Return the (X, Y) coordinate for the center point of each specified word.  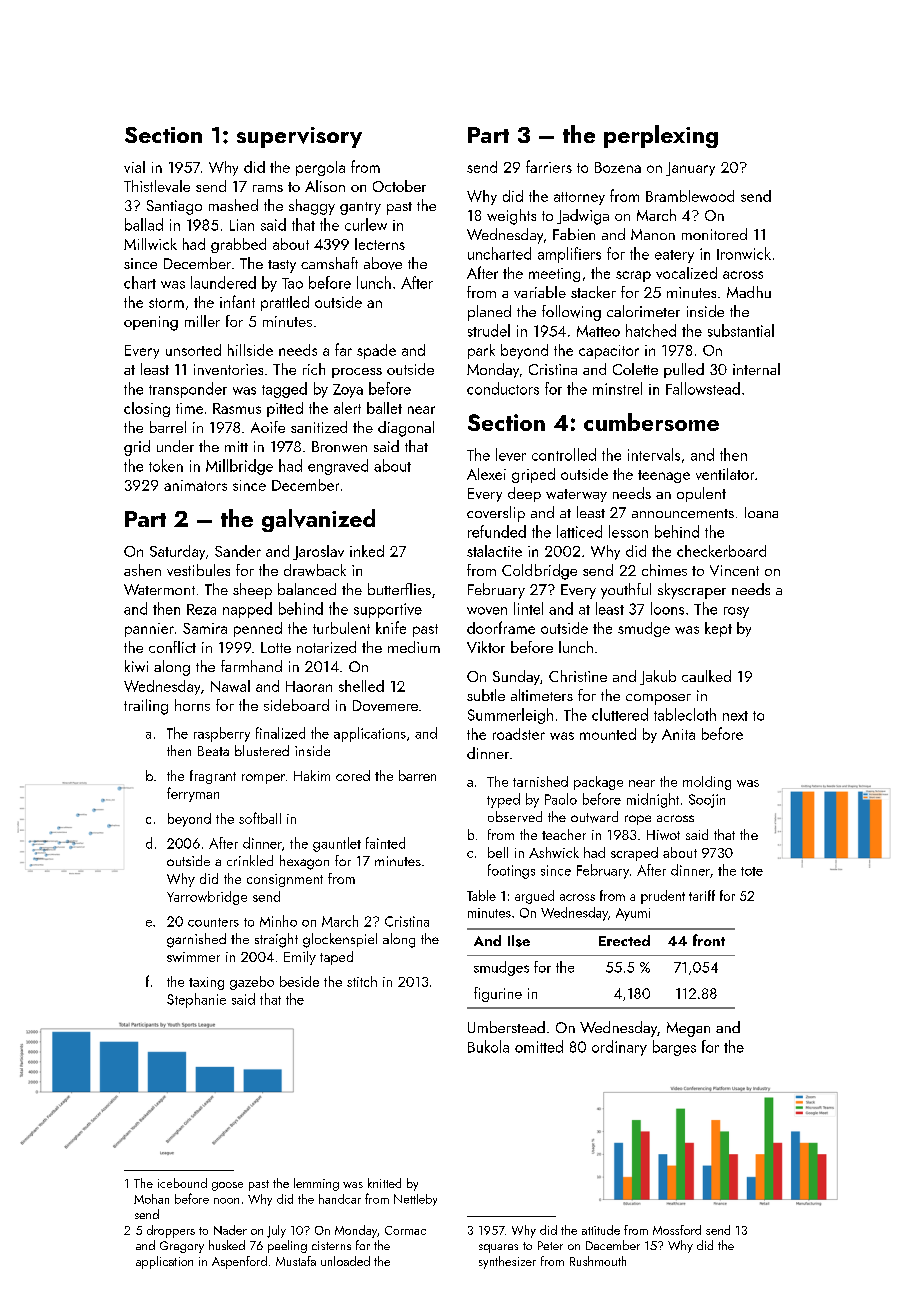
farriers (549, 166)
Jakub (658, 677)
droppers (171, 1231)
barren (417, 775)
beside (299, 981)
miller (202, 321)
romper (263, 779)
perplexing (661, 136)
